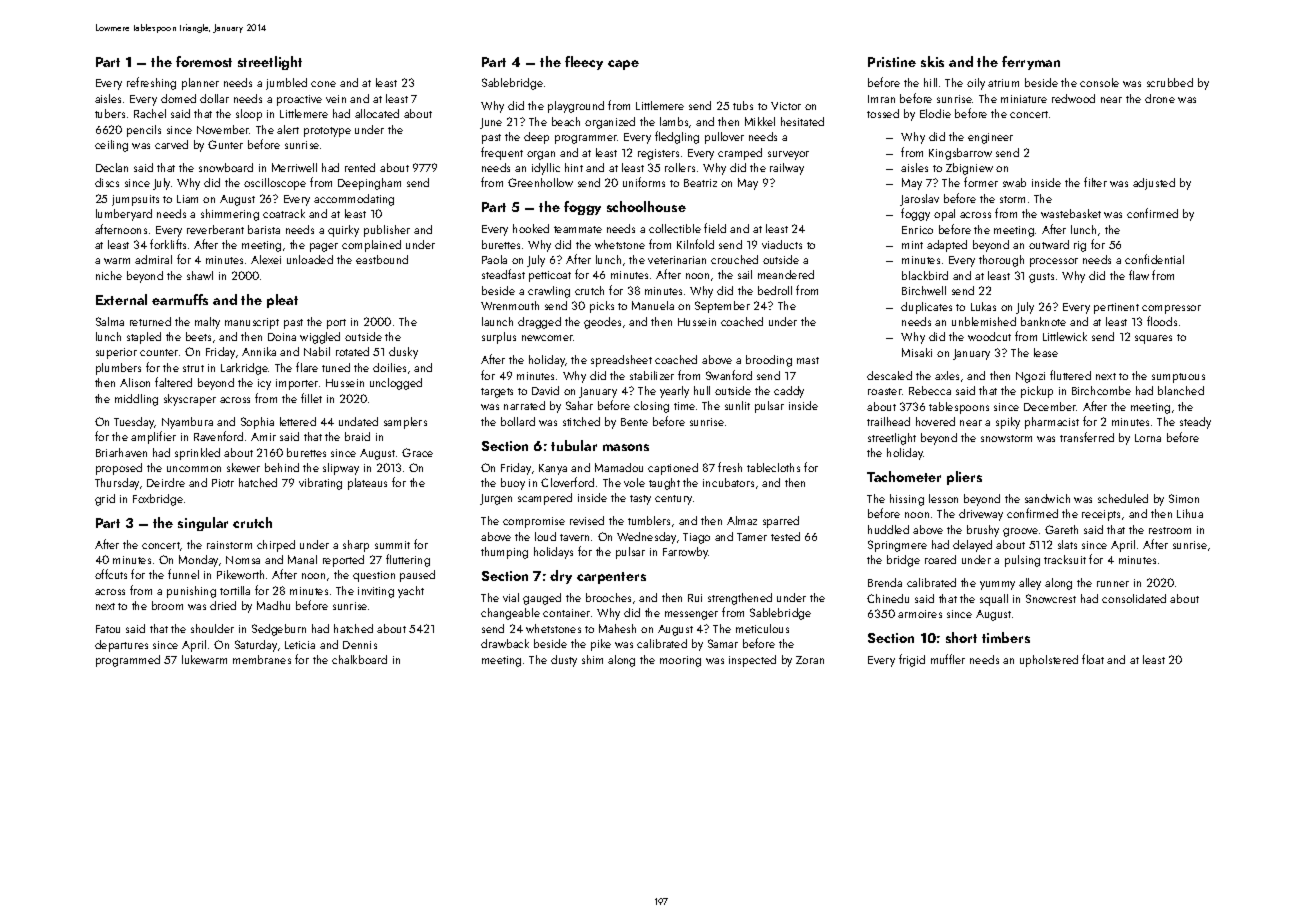 This document has height=924, width=1308. I want to click on Nyambura, so click(187, 423).
